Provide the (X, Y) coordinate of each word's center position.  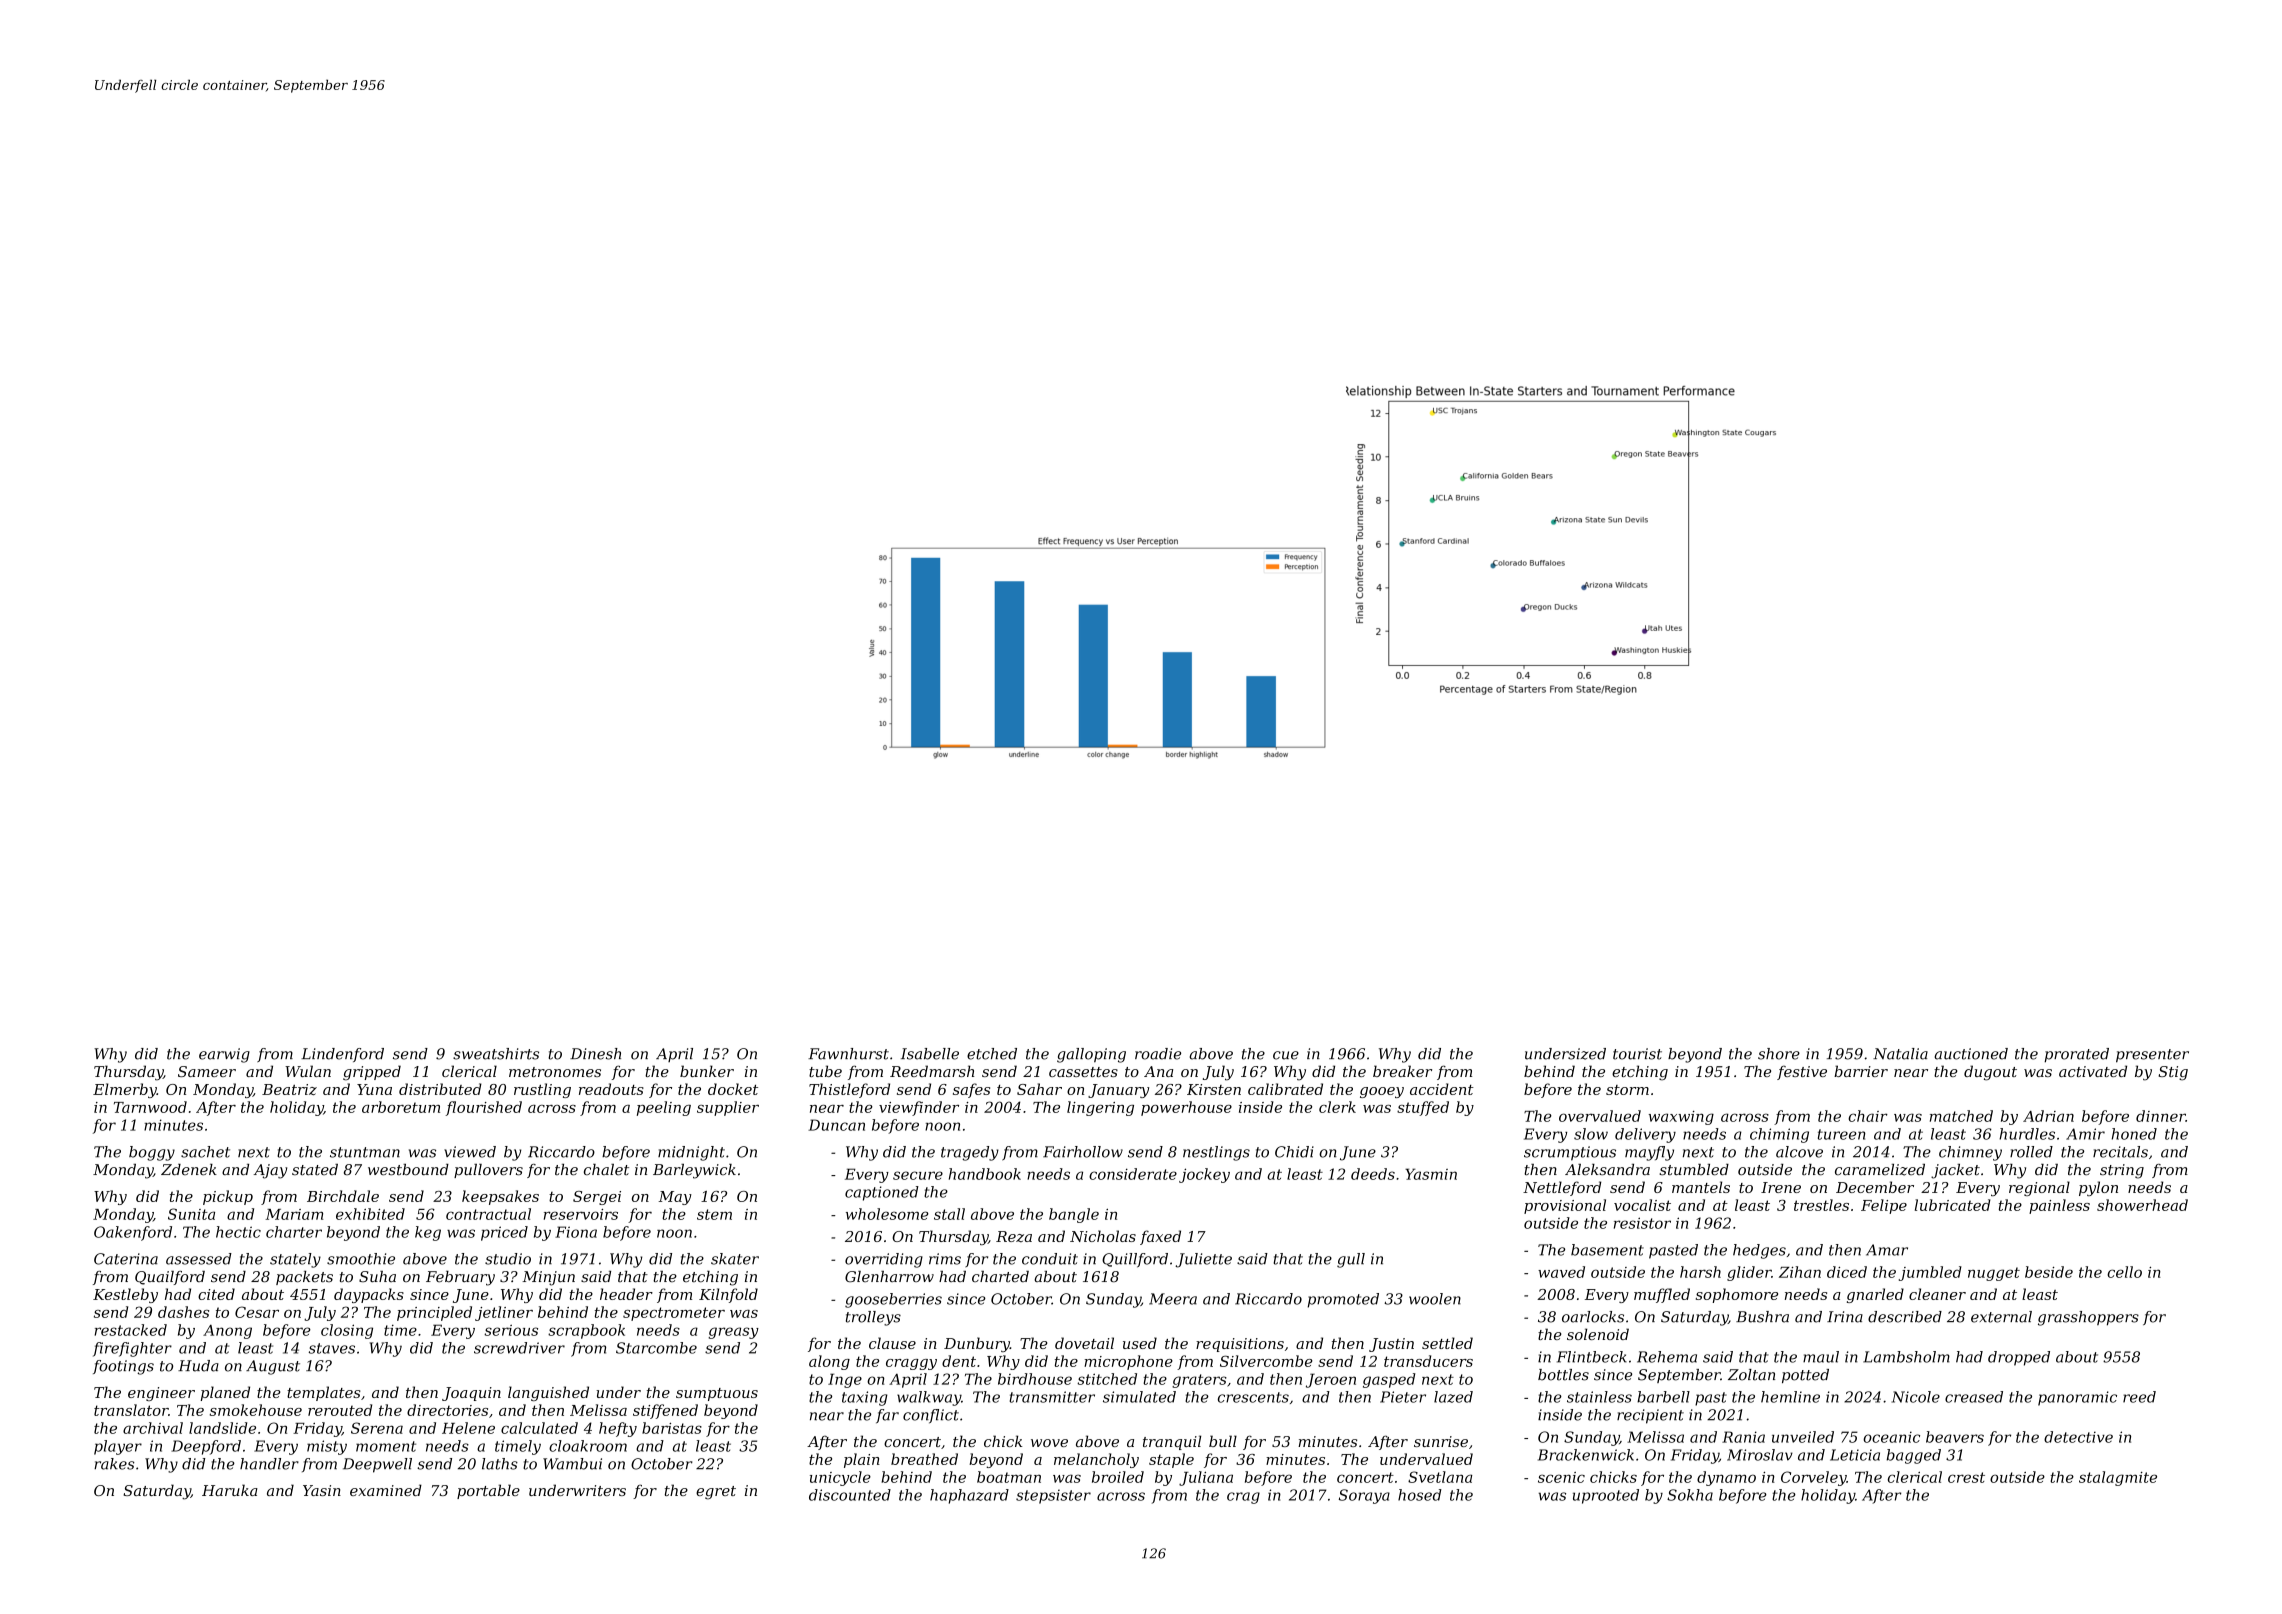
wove (1049, 1443)
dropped (2019, 1358)
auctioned (1971, 1054)
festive (1802, 1072)
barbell (1663, 1397)
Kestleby (125, 1295)
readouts (611, 1089)
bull (1223, 1441)
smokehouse (256, 1410)
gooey (1382, 1092)
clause (892, 1343)
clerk (1337, 1107)
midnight (691, 1153)
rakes (114, 1464)
